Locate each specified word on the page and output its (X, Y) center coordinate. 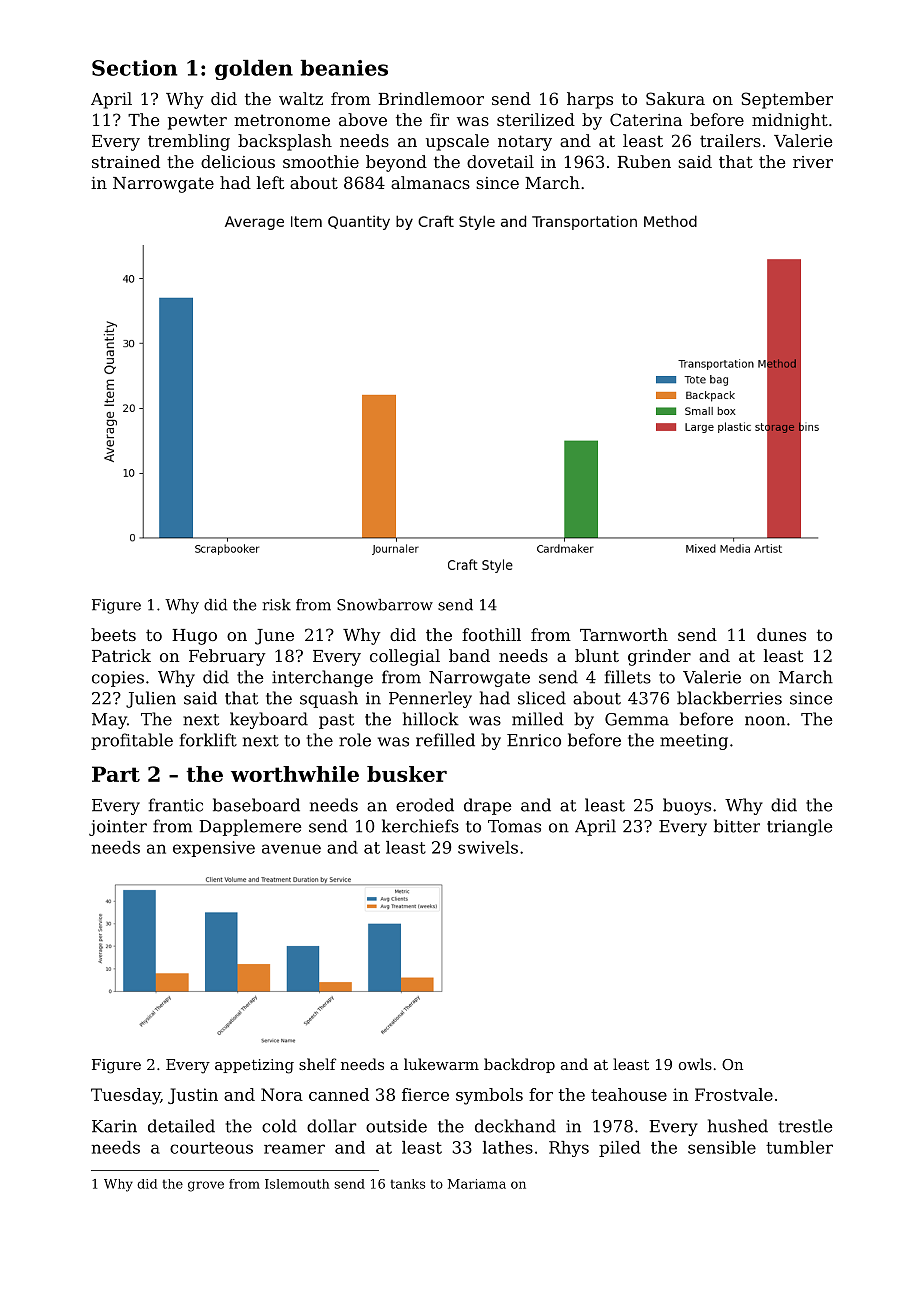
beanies (344, 68)
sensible (722, 1147)
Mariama (477, 1184)
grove (206, 1186)
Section (134, 68)
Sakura (675, 98)
